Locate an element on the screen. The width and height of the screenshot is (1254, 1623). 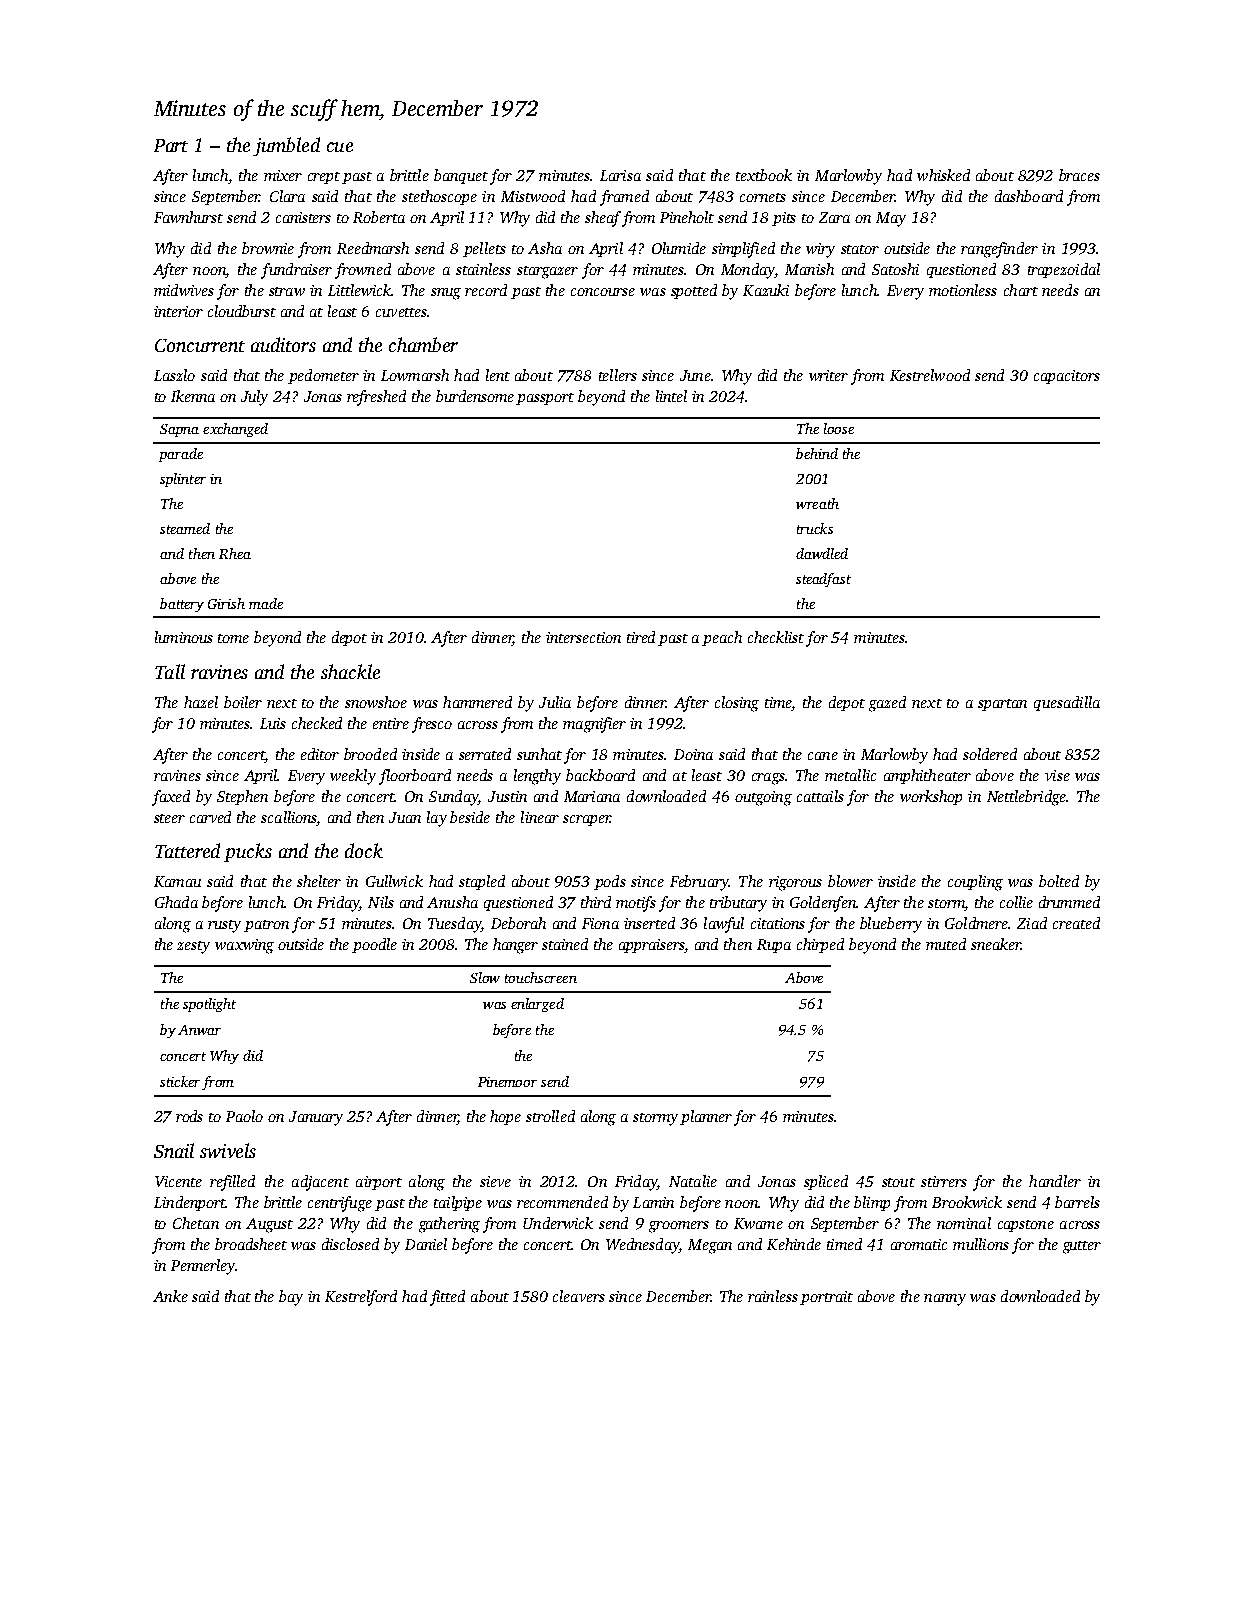
intersection is located at coordinates (583, 637).
